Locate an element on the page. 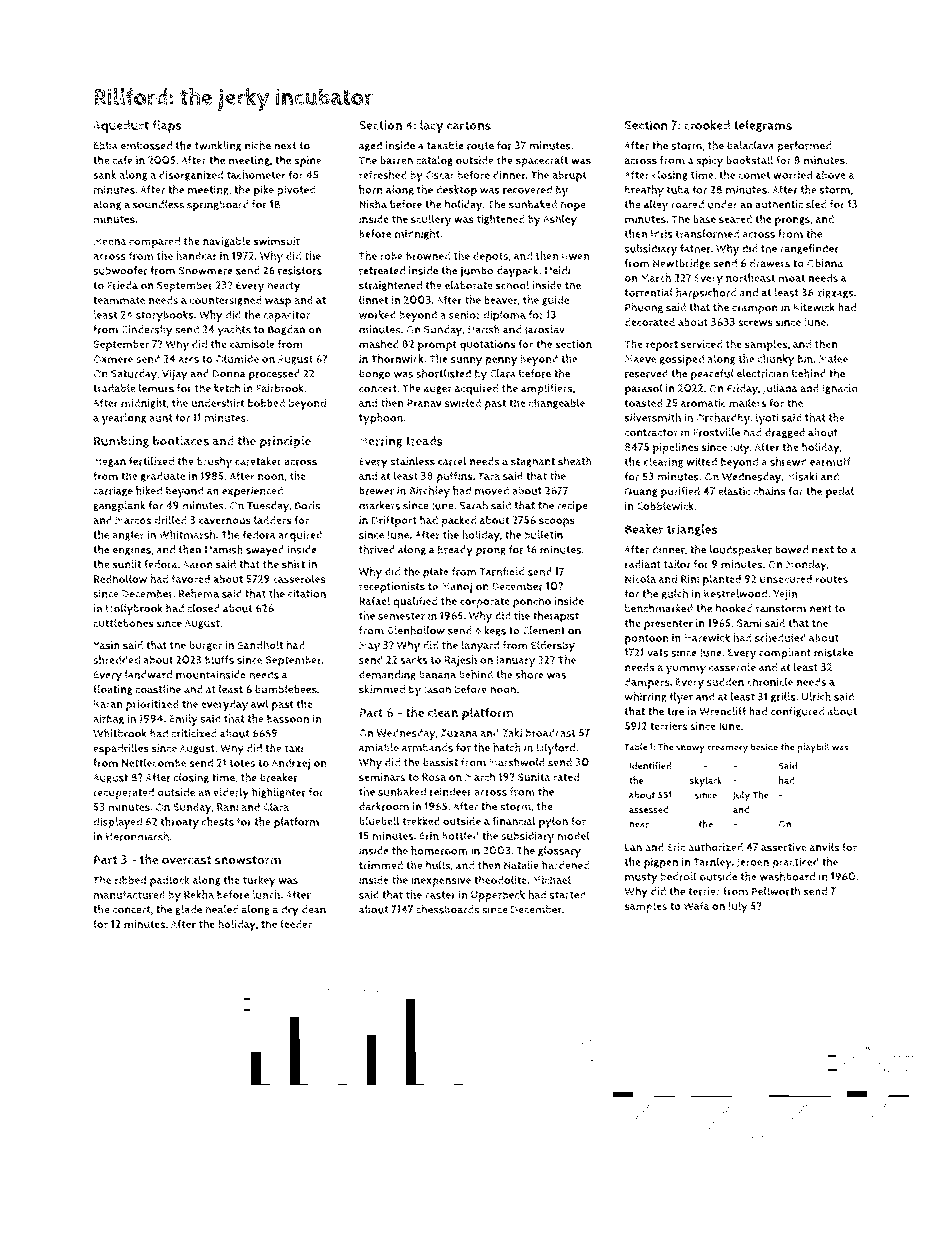  glade is located at coordinates (188, 910).
